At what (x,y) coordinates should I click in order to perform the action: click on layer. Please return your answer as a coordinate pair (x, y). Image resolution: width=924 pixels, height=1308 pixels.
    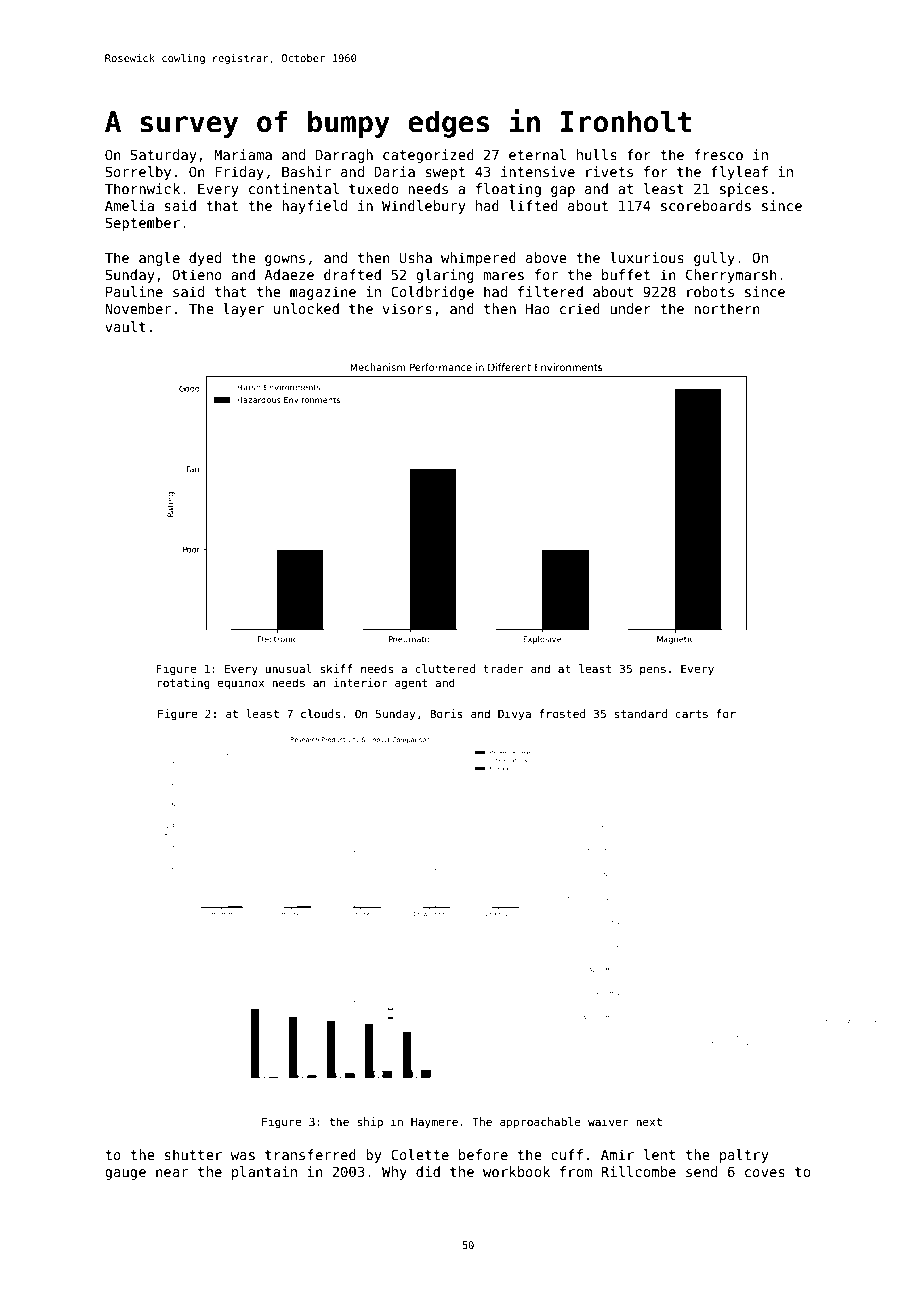
    Looking at the image, I should click on (243, 310).
